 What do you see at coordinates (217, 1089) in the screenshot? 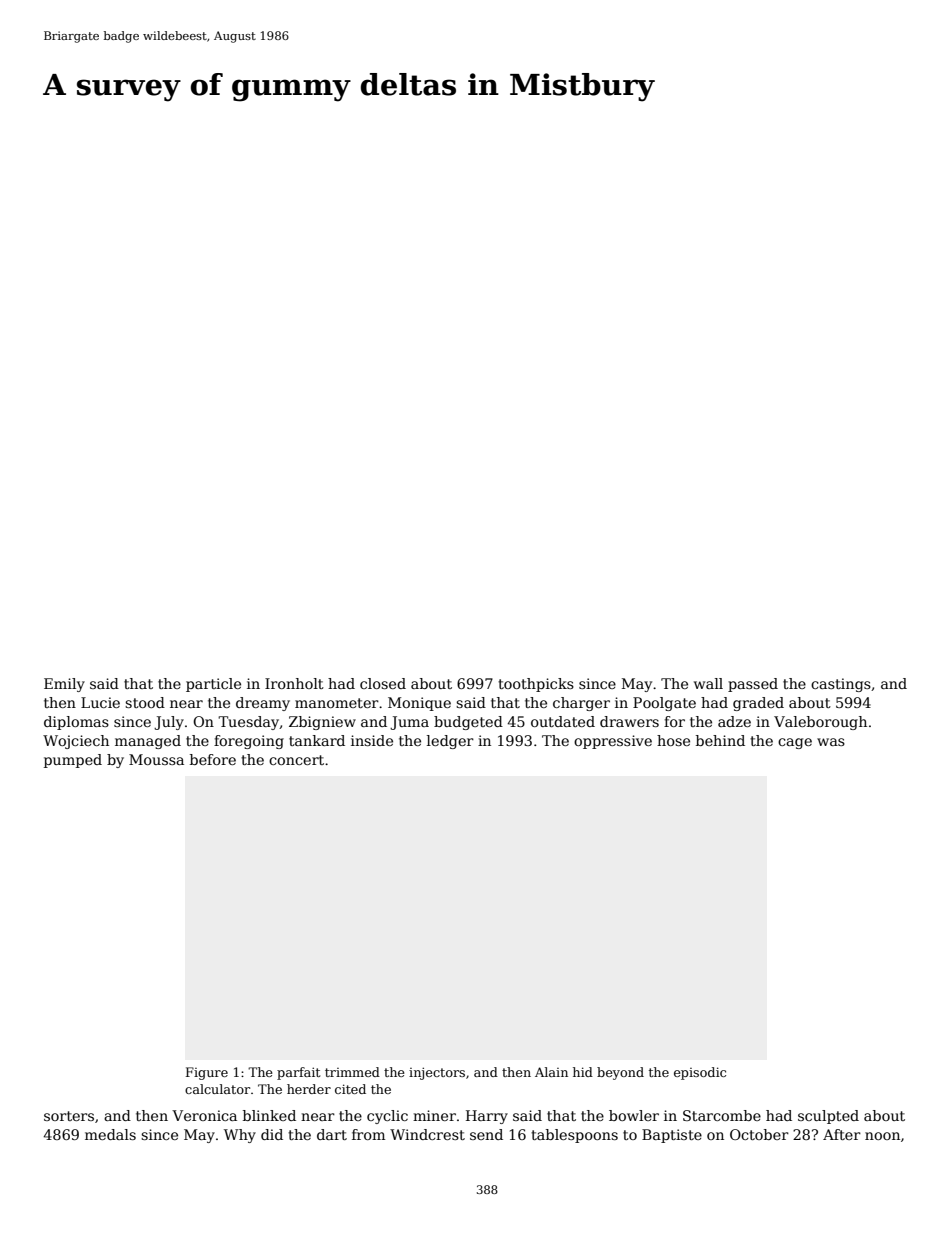
I see `calculator` at bounding box center [217, 1089].
